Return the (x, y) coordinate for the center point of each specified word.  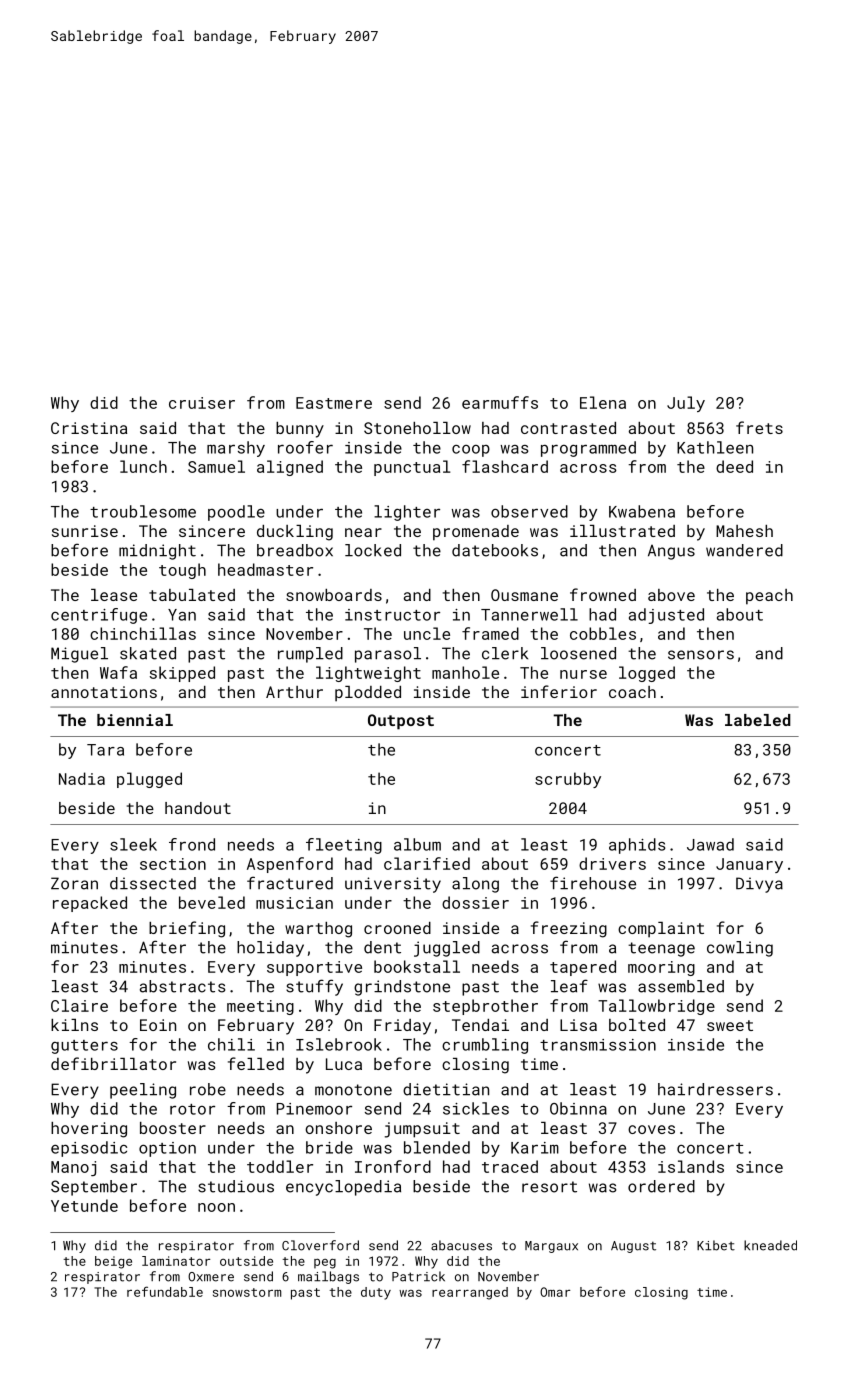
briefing (187, 929)
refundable (165, 1291)
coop (471, 451)
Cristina (89, 428)
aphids (637, 846)
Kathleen (715, 447)
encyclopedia (343, 1188)
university (393, 885)
